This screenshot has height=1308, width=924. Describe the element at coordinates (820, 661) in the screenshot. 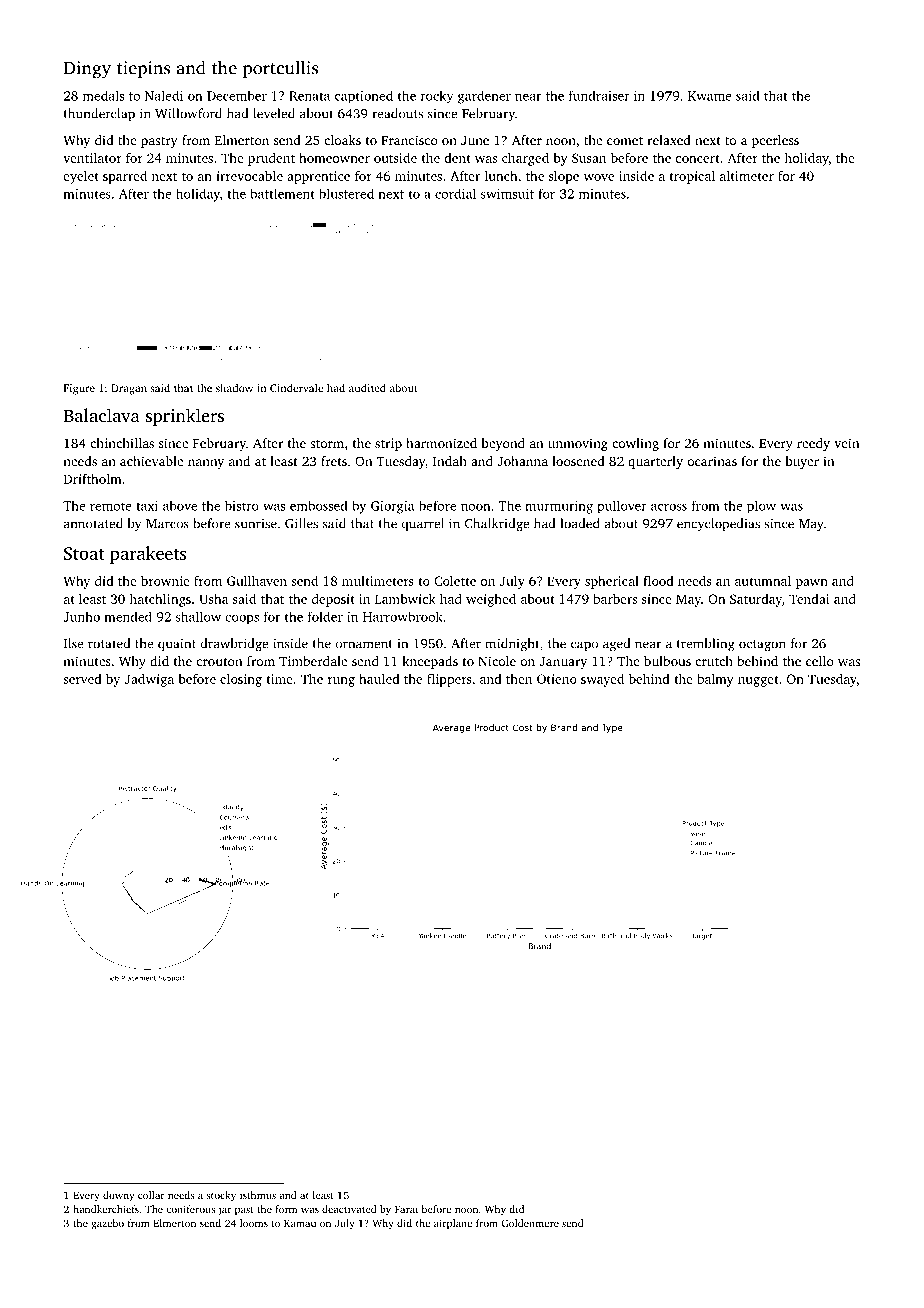

I see `cello` at that location.
